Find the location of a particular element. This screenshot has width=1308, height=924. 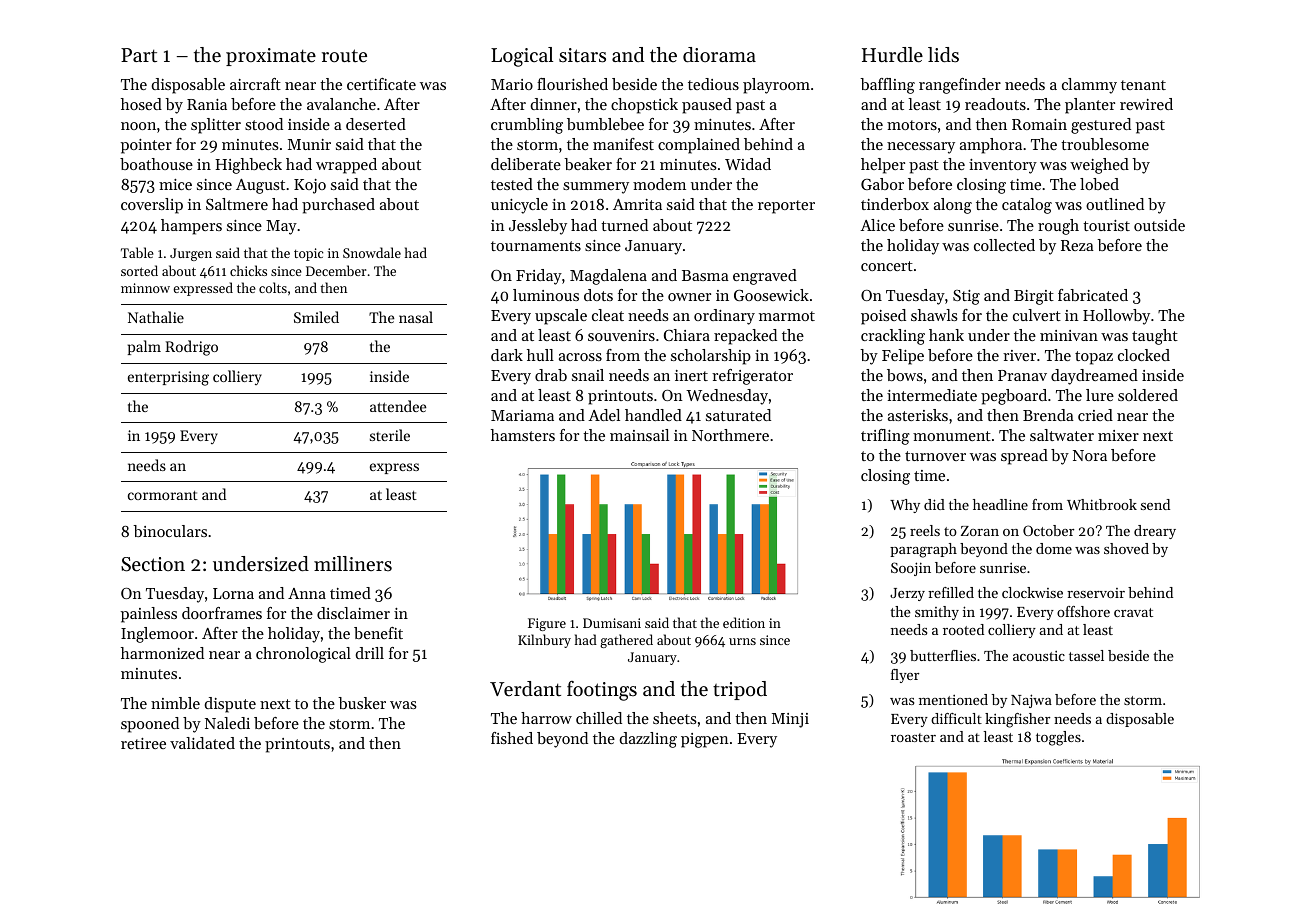

palm is located at coordinates (144, 347).
